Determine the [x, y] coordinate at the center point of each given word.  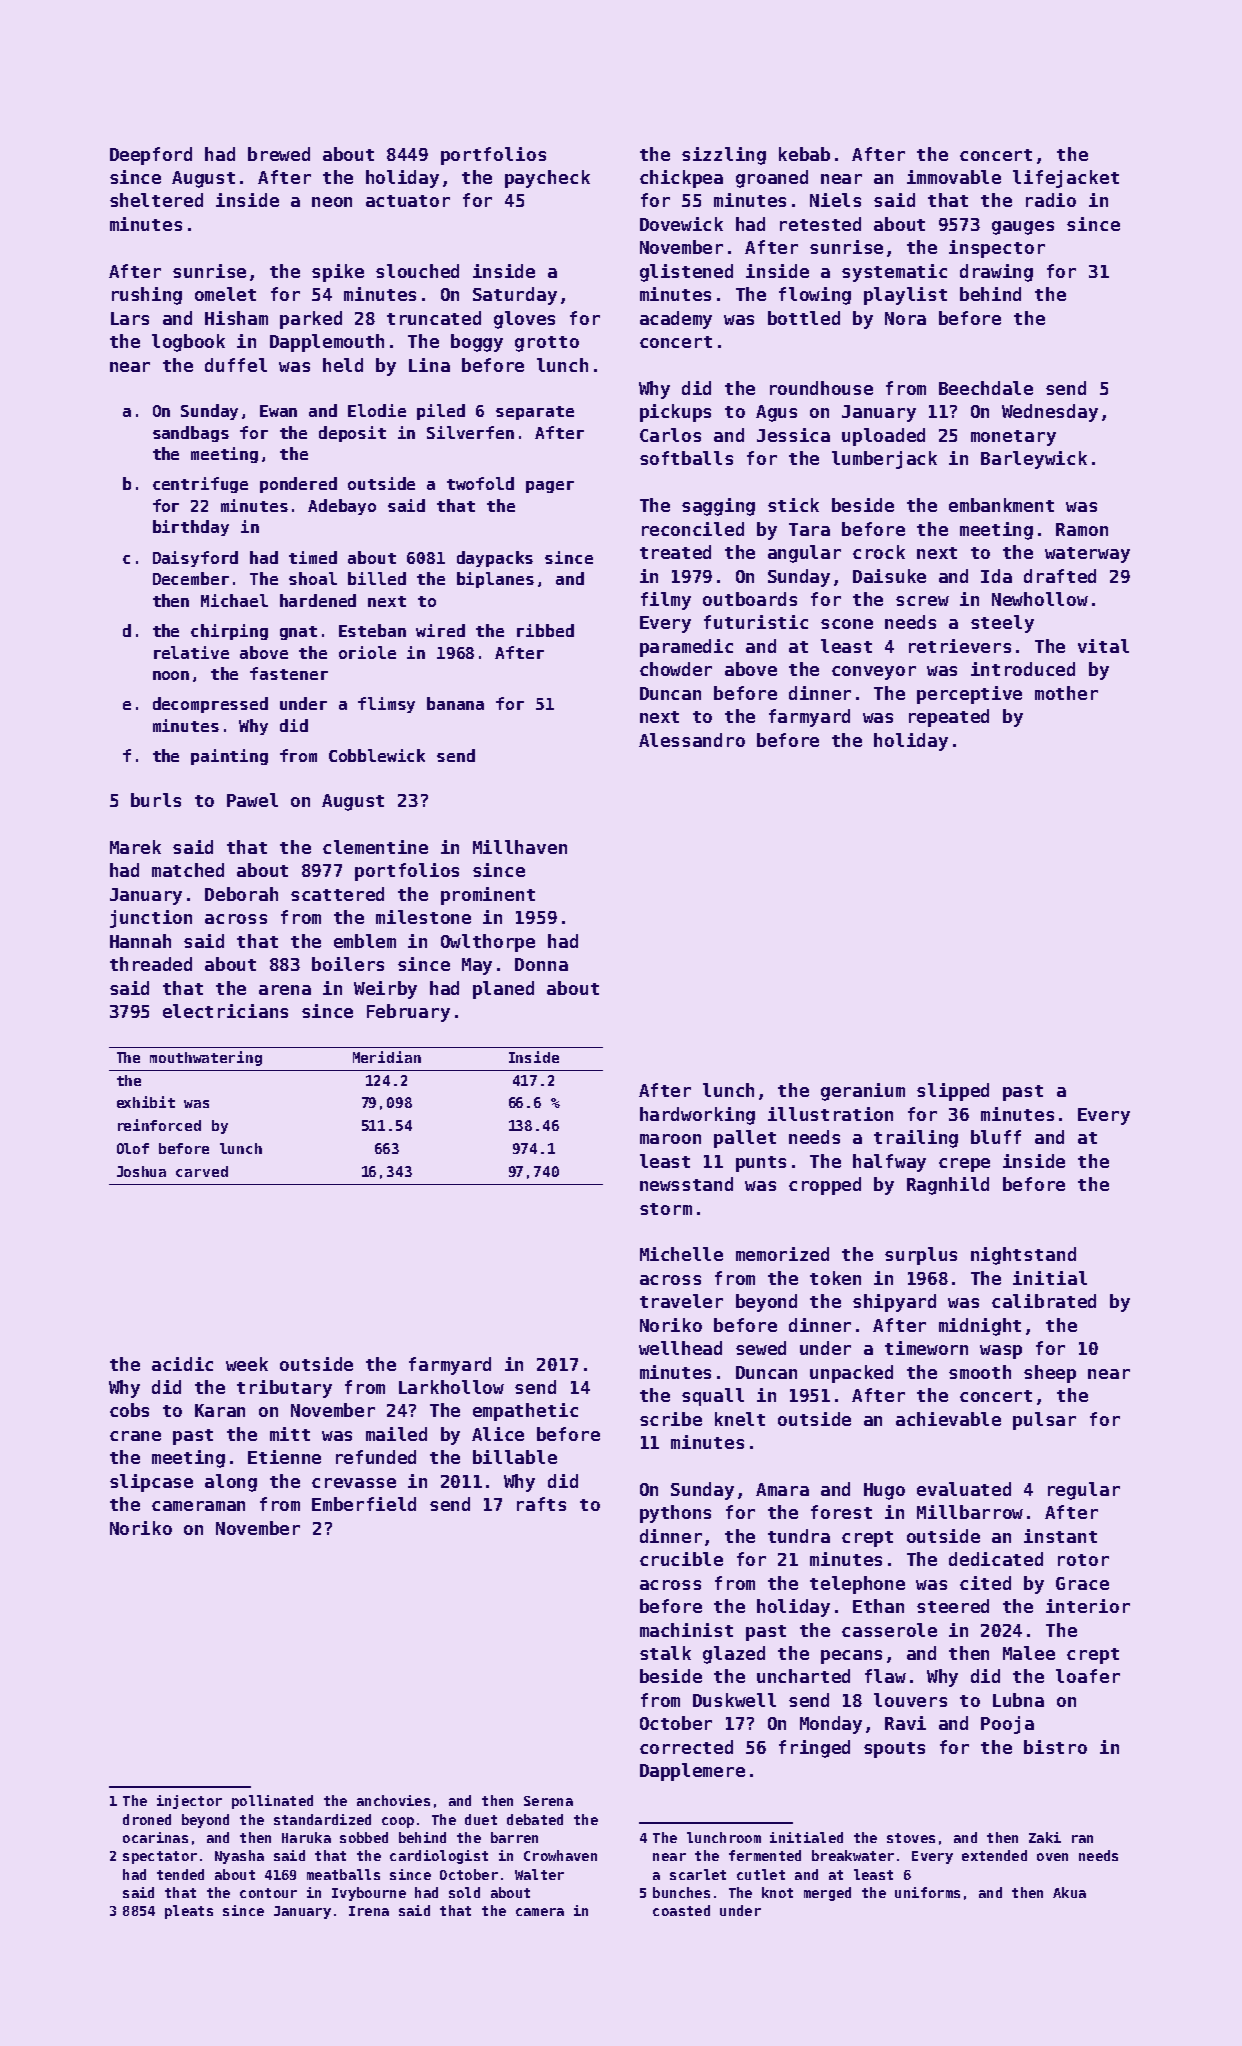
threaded [151, 964]
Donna [541, 964]
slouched [417, 271]
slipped [953, 1092]
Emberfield [364, 1504]
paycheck [547, 179]
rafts [541, 1504]
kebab [804, 154]
